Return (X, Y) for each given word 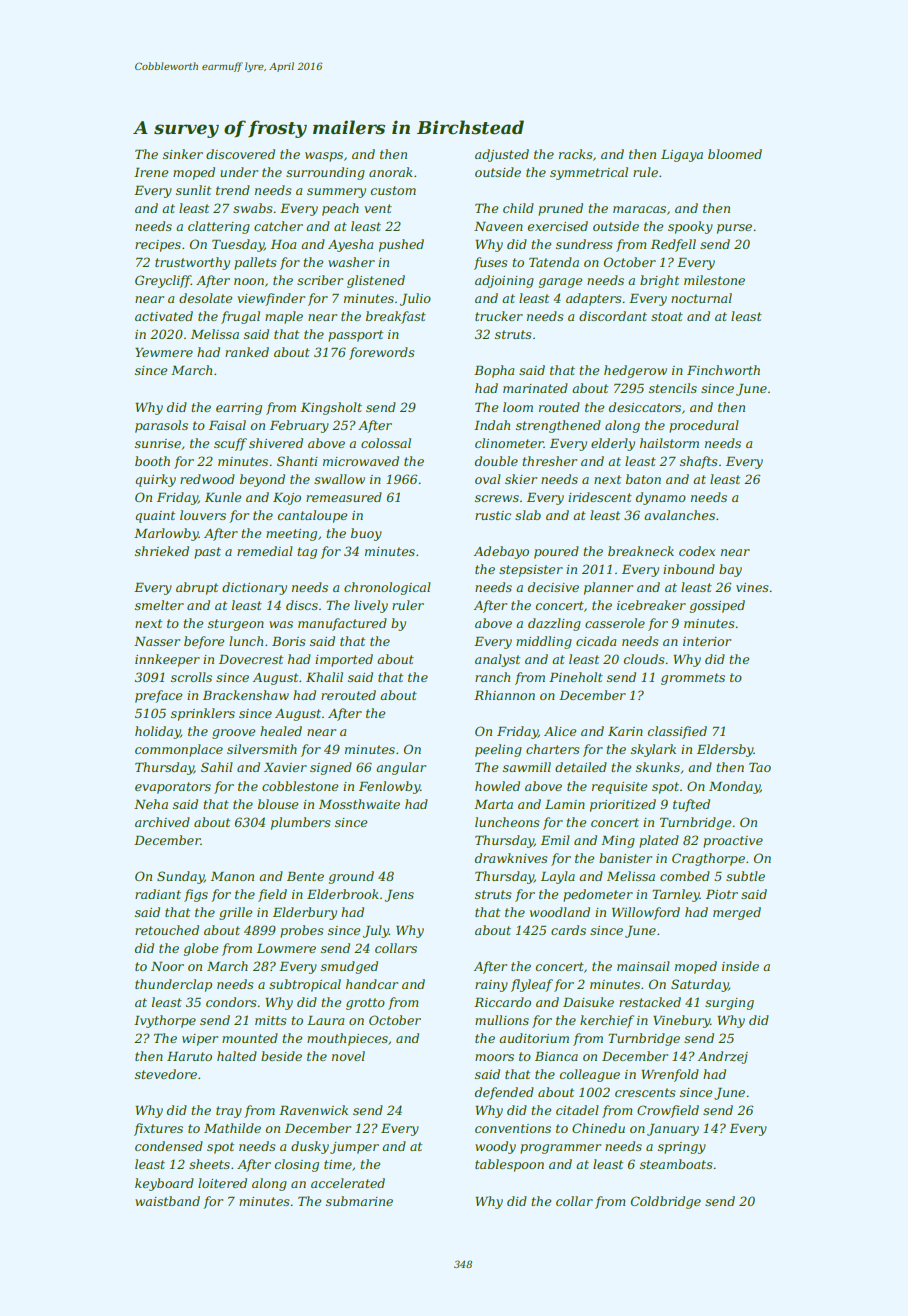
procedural (704, 426)
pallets (255, 263)
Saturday (700, 985)
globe (201, 949)
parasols (161, 426)
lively (371, 606)
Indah (492, 425)
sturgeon (236, 625)
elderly (613, 444)
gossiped (717, 606)
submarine (359, 1201)
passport (355, 336)
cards (568, 930)
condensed (169, 1146)
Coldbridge (666, 1202)
